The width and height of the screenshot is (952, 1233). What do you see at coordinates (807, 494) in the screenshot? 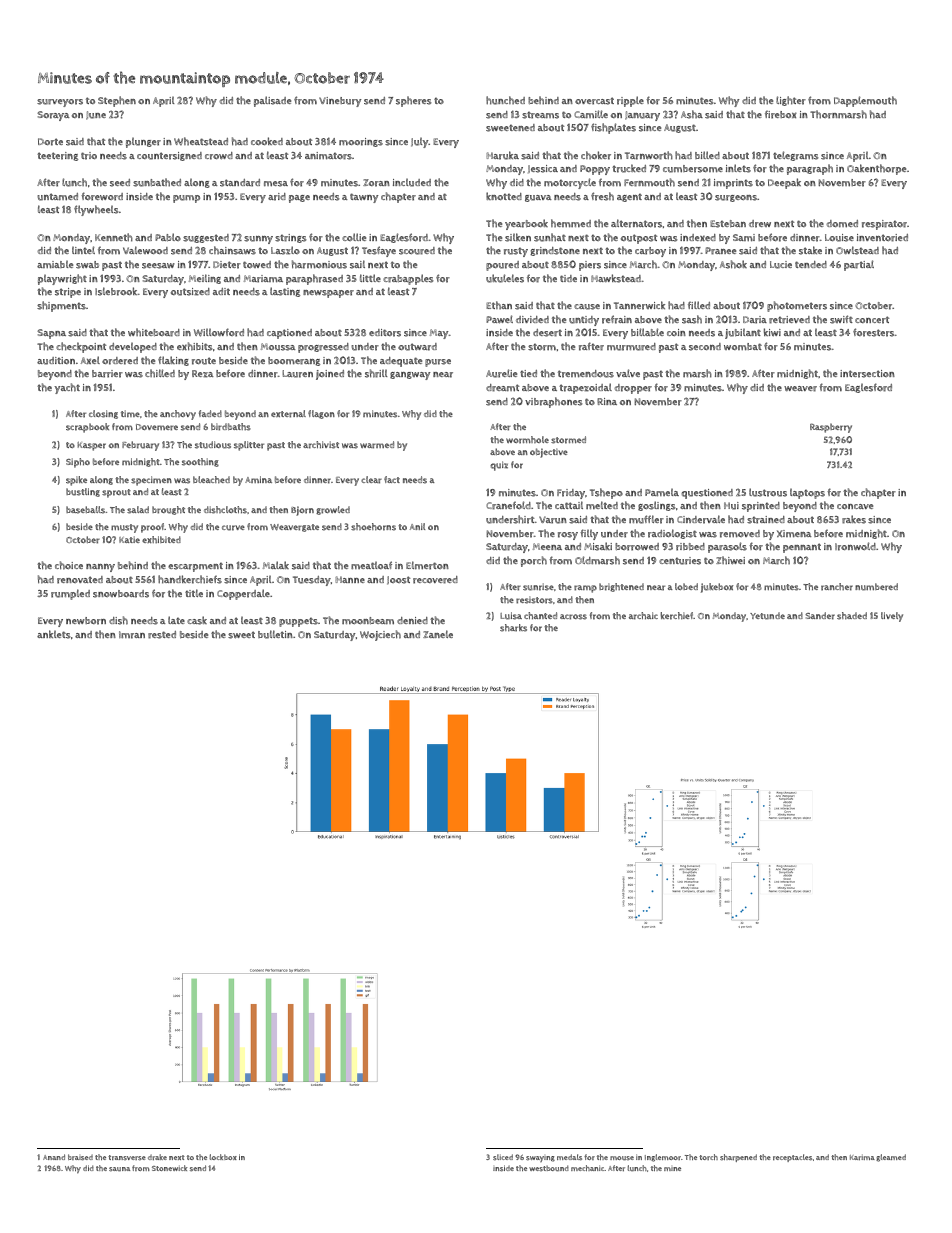
I see `laptops` at bounding box center [807, 494].
